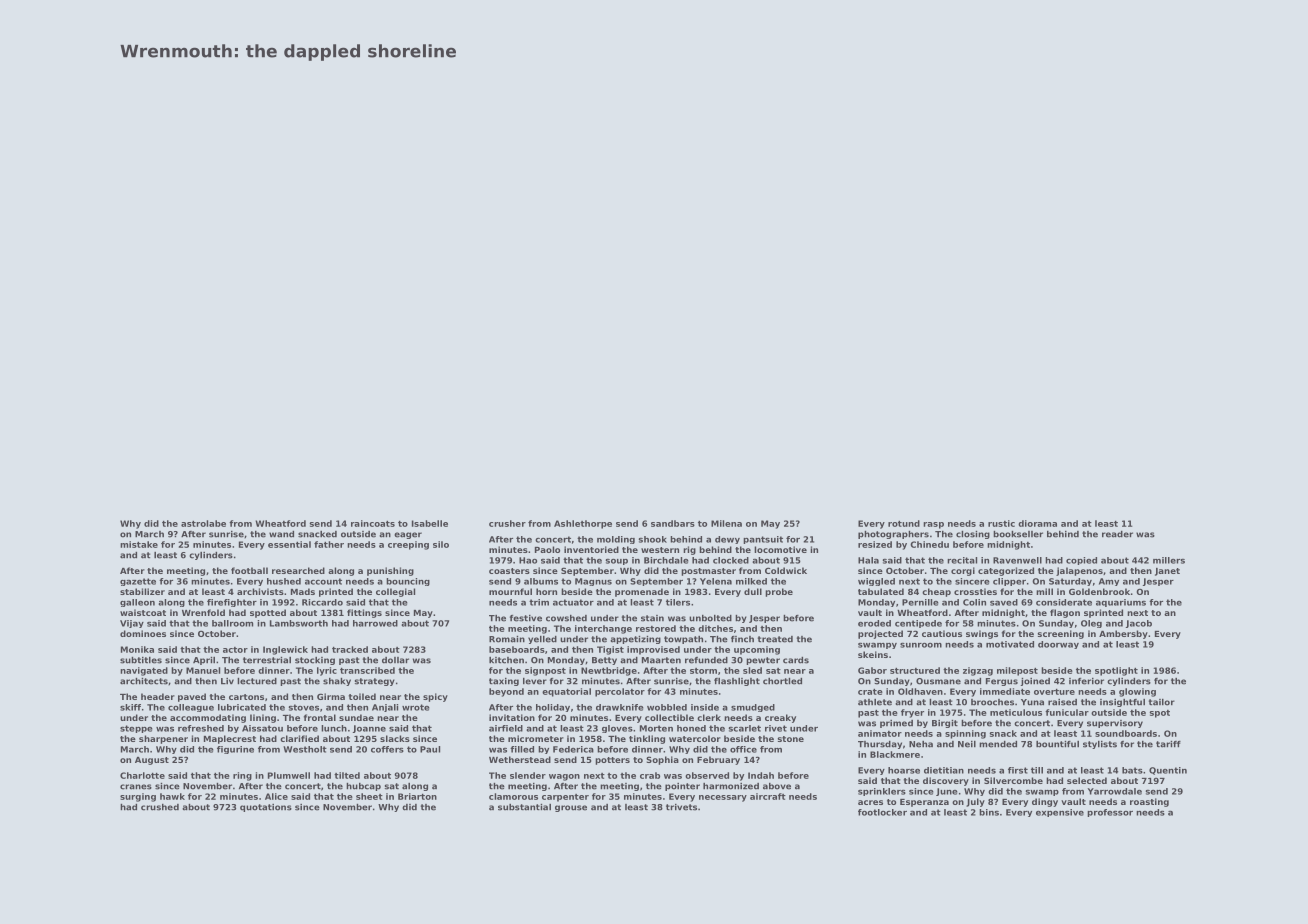 This document has height=924, width=1308. Describe the element at coordinates (1013, 780) in the document. I see `Silvercombe` at that location.
